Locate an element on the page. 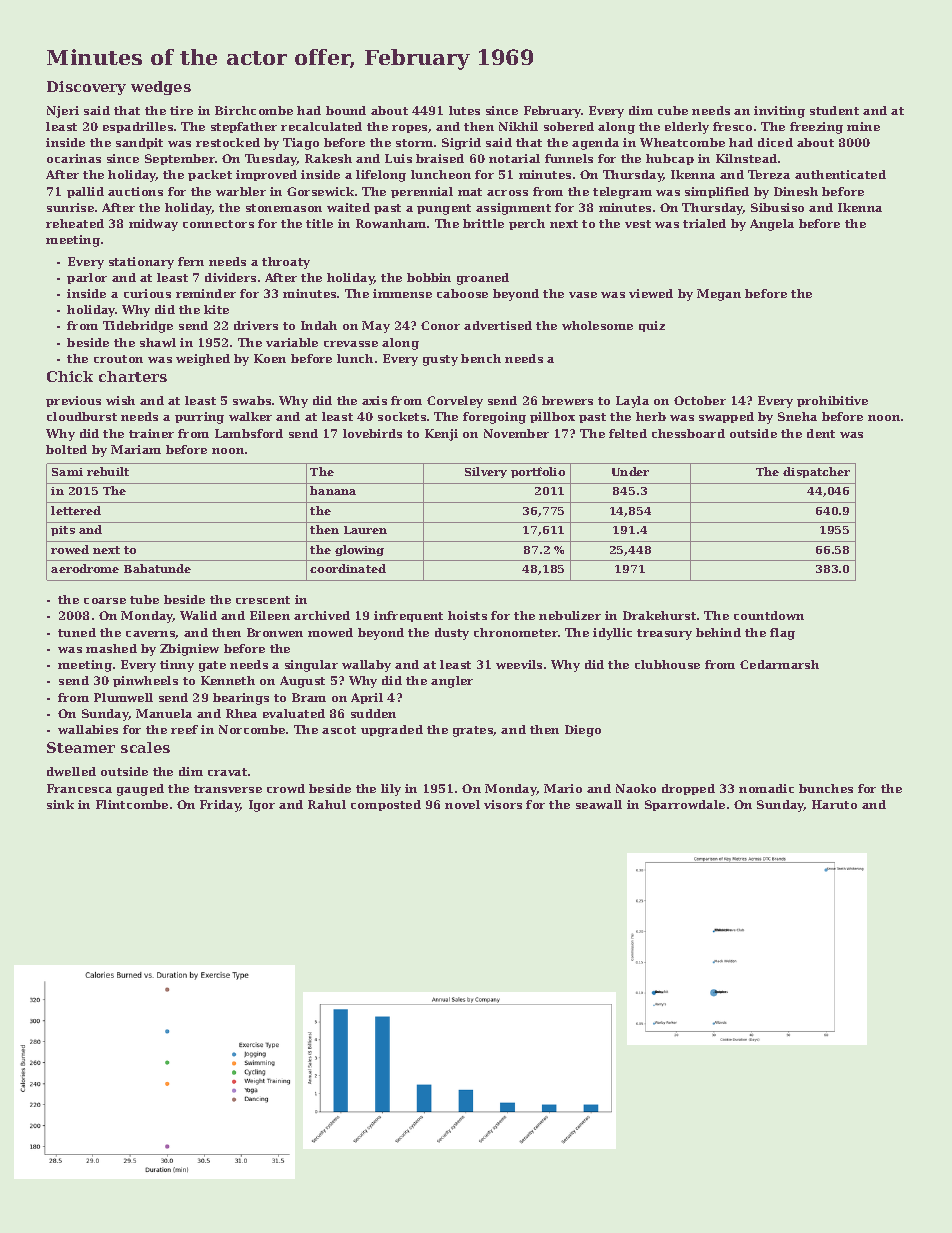 Image resolution: width=952 pixels, height=1233 pixels. Haruto is located at coordinates (834, 804).
